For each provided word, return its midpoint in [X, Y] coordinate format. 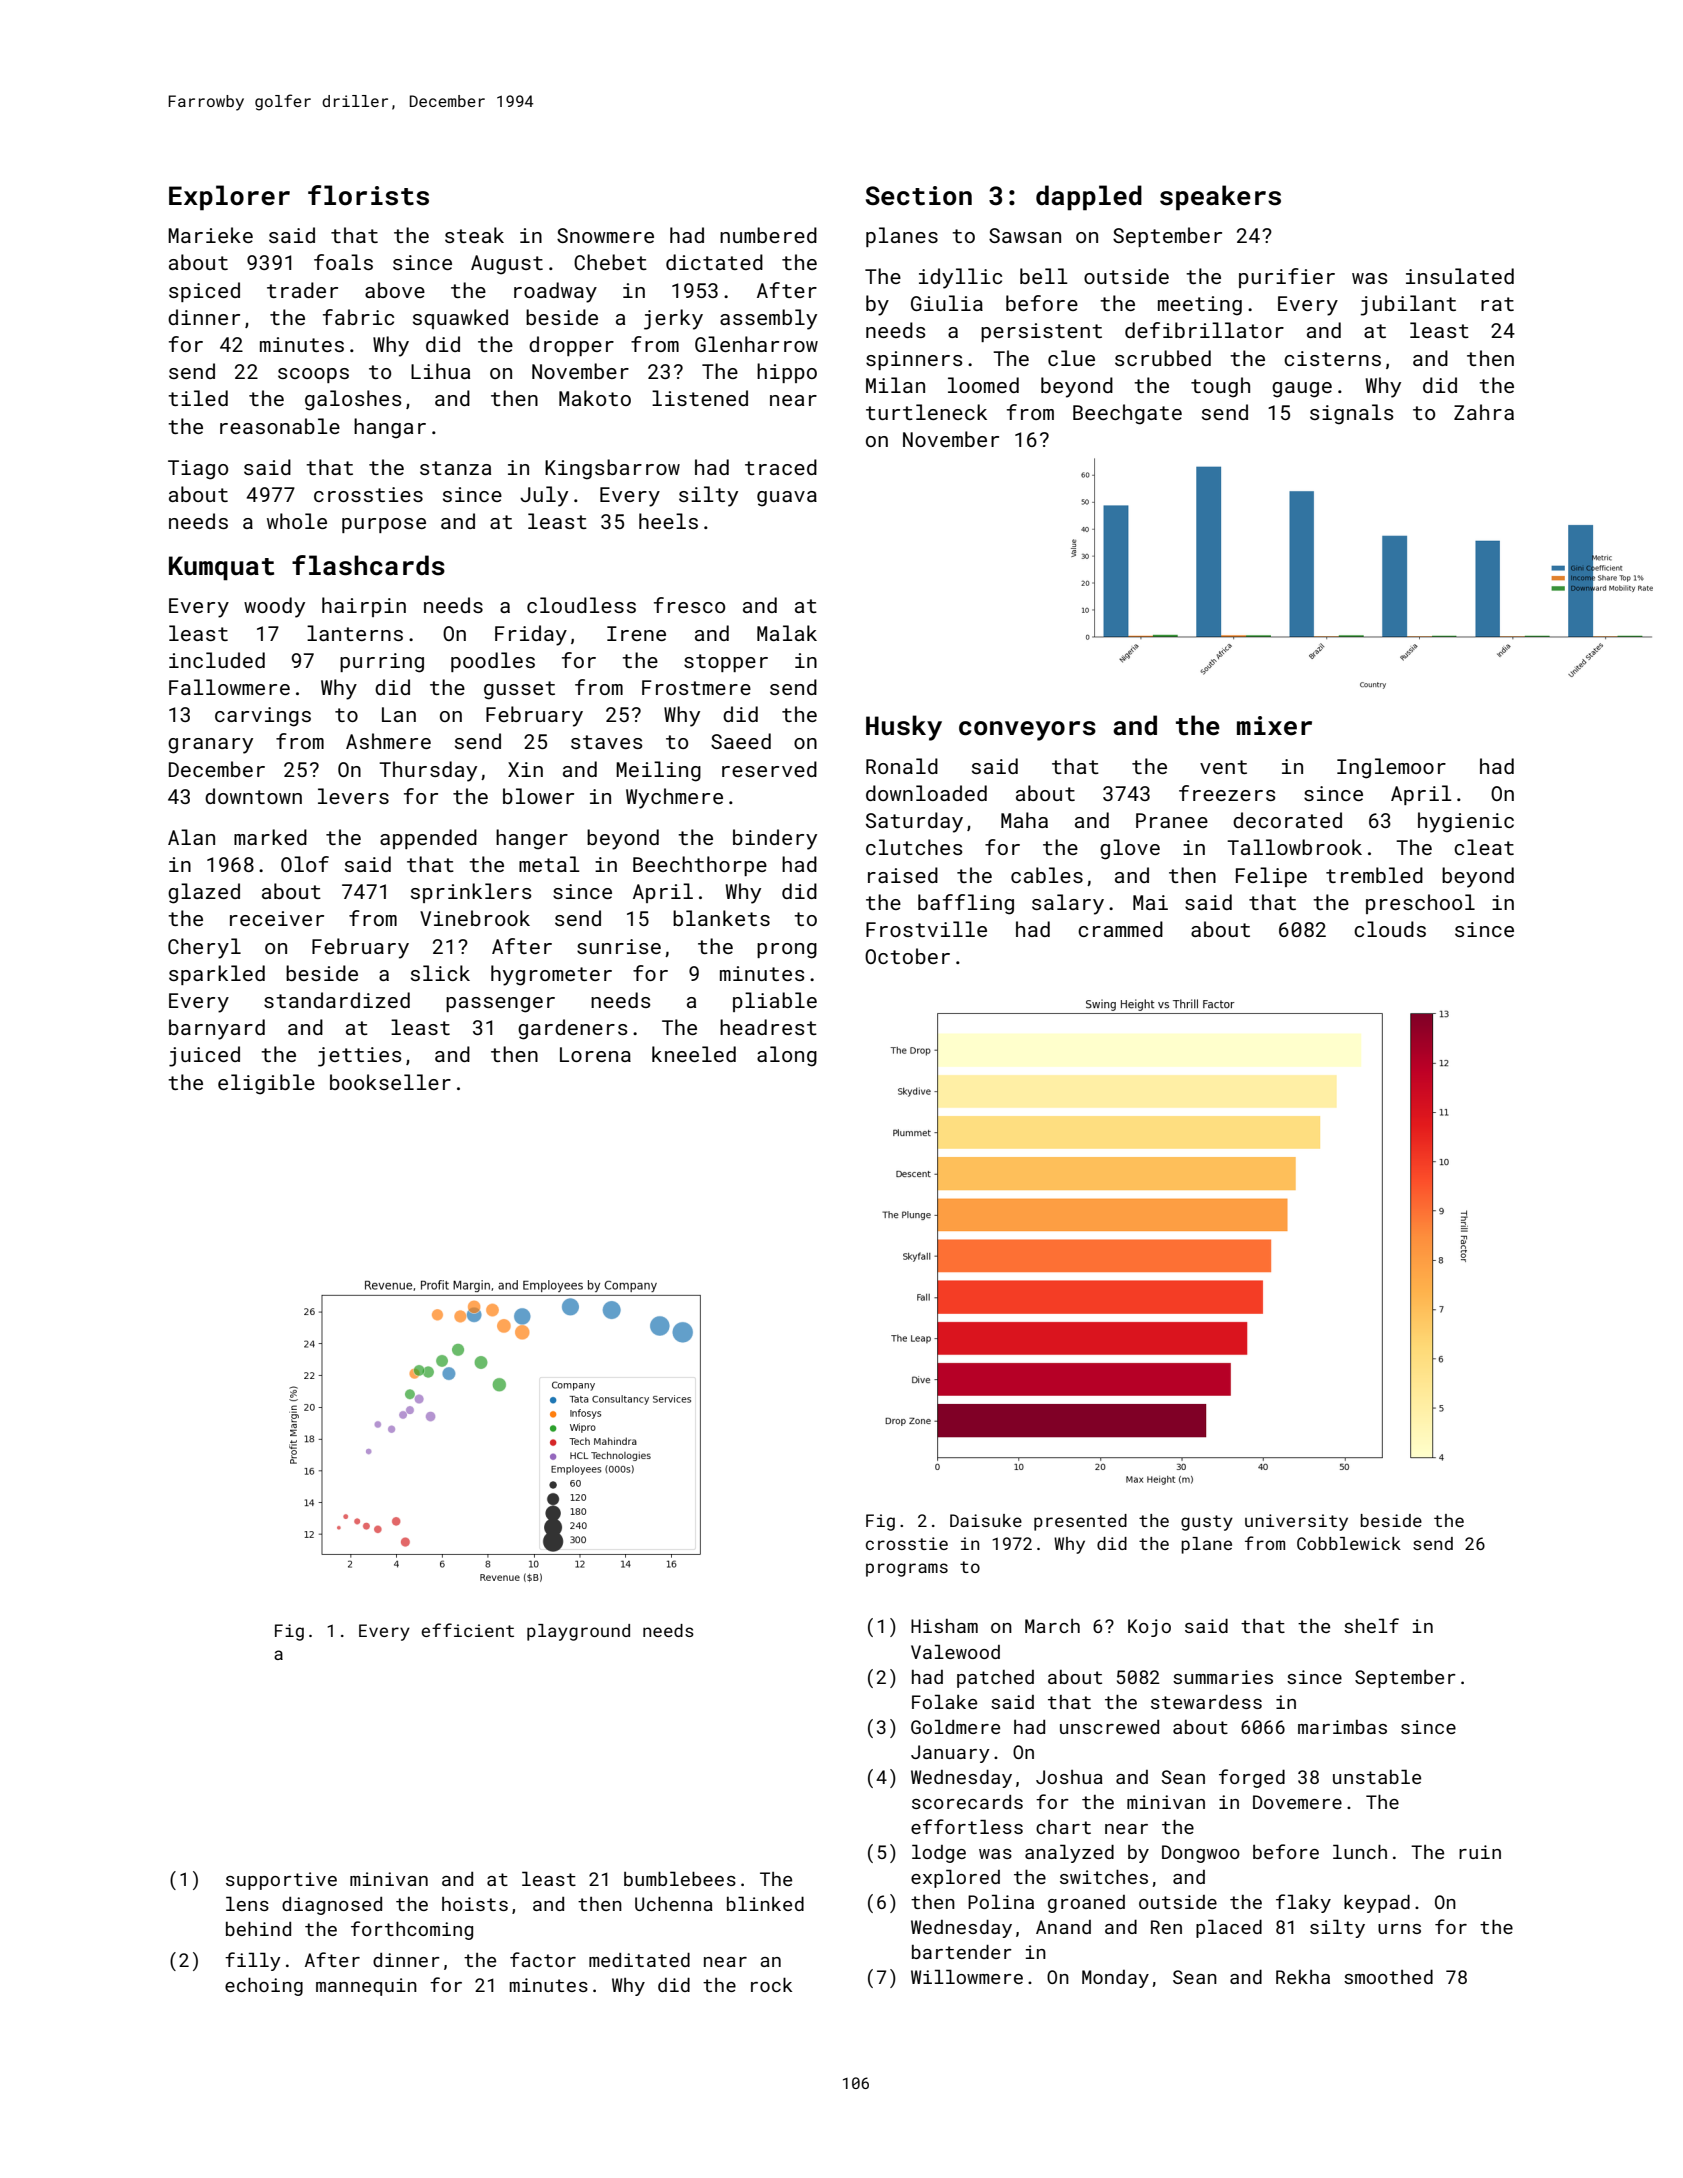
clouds [1390, 929]
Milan [895, 385]
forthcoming [412, 1930]
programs [907, 1570]
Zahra [1484, 412]
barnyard [217, 1029]
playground [578, 1632]
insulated [1460, 276]
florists [368, 195]
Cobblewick [1349, 1543]
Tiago [198, 470]
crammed [1120, 929]
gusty [1207, 1523]
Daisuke [986, 1520]
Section [919, 196]
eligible [266, 1084]
